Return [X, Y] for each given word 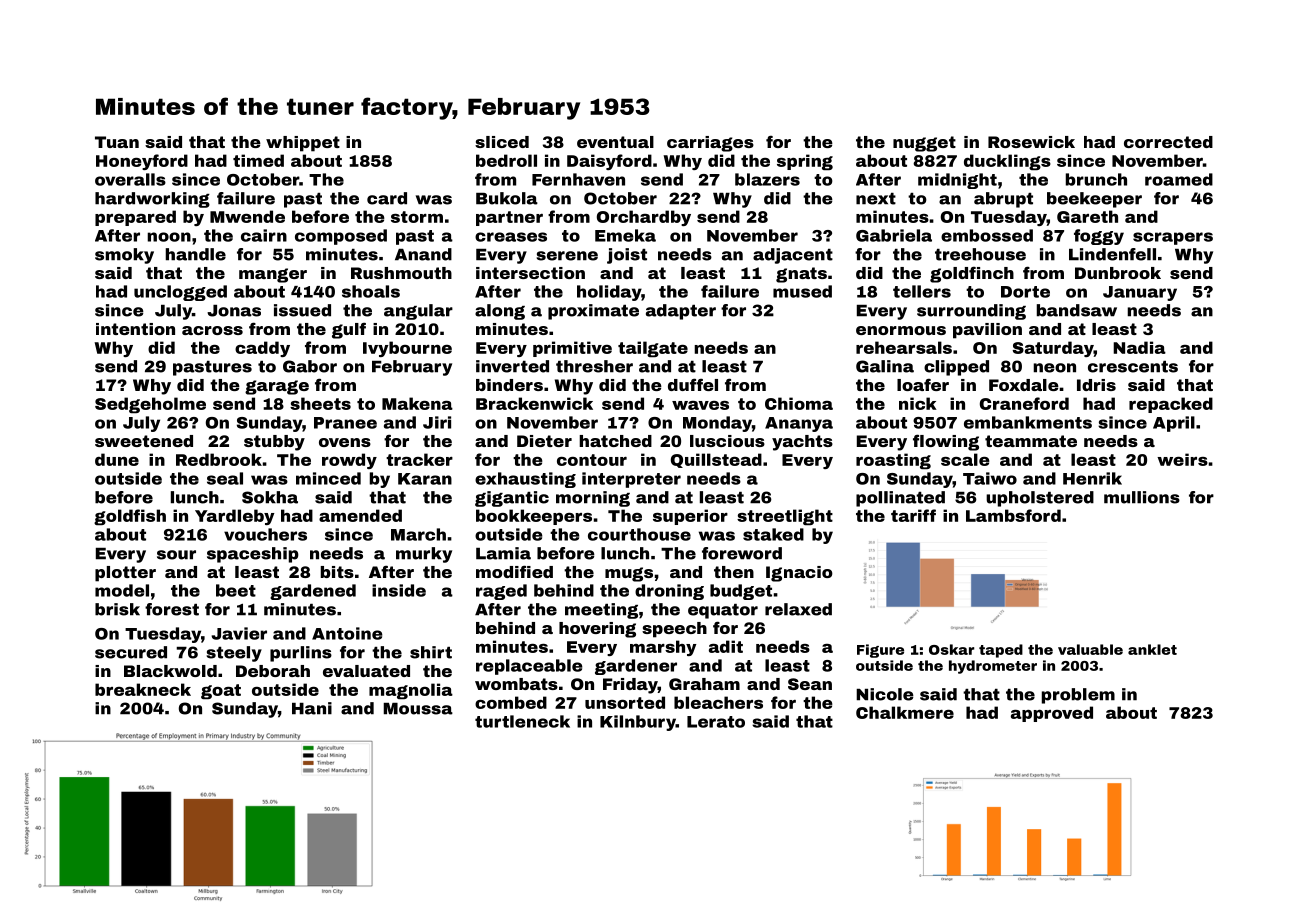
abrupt [1003, 200]
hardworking [152, 200]
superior [690, 517]
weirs [1182, 459]
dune [117, 459]
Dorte [1025, 292]
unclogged [180, 293]
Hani [312, 708]
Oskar [952, 649]
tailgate [653, 349]
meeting [601, 611]
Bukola [507, 198]
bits [337, 572]
